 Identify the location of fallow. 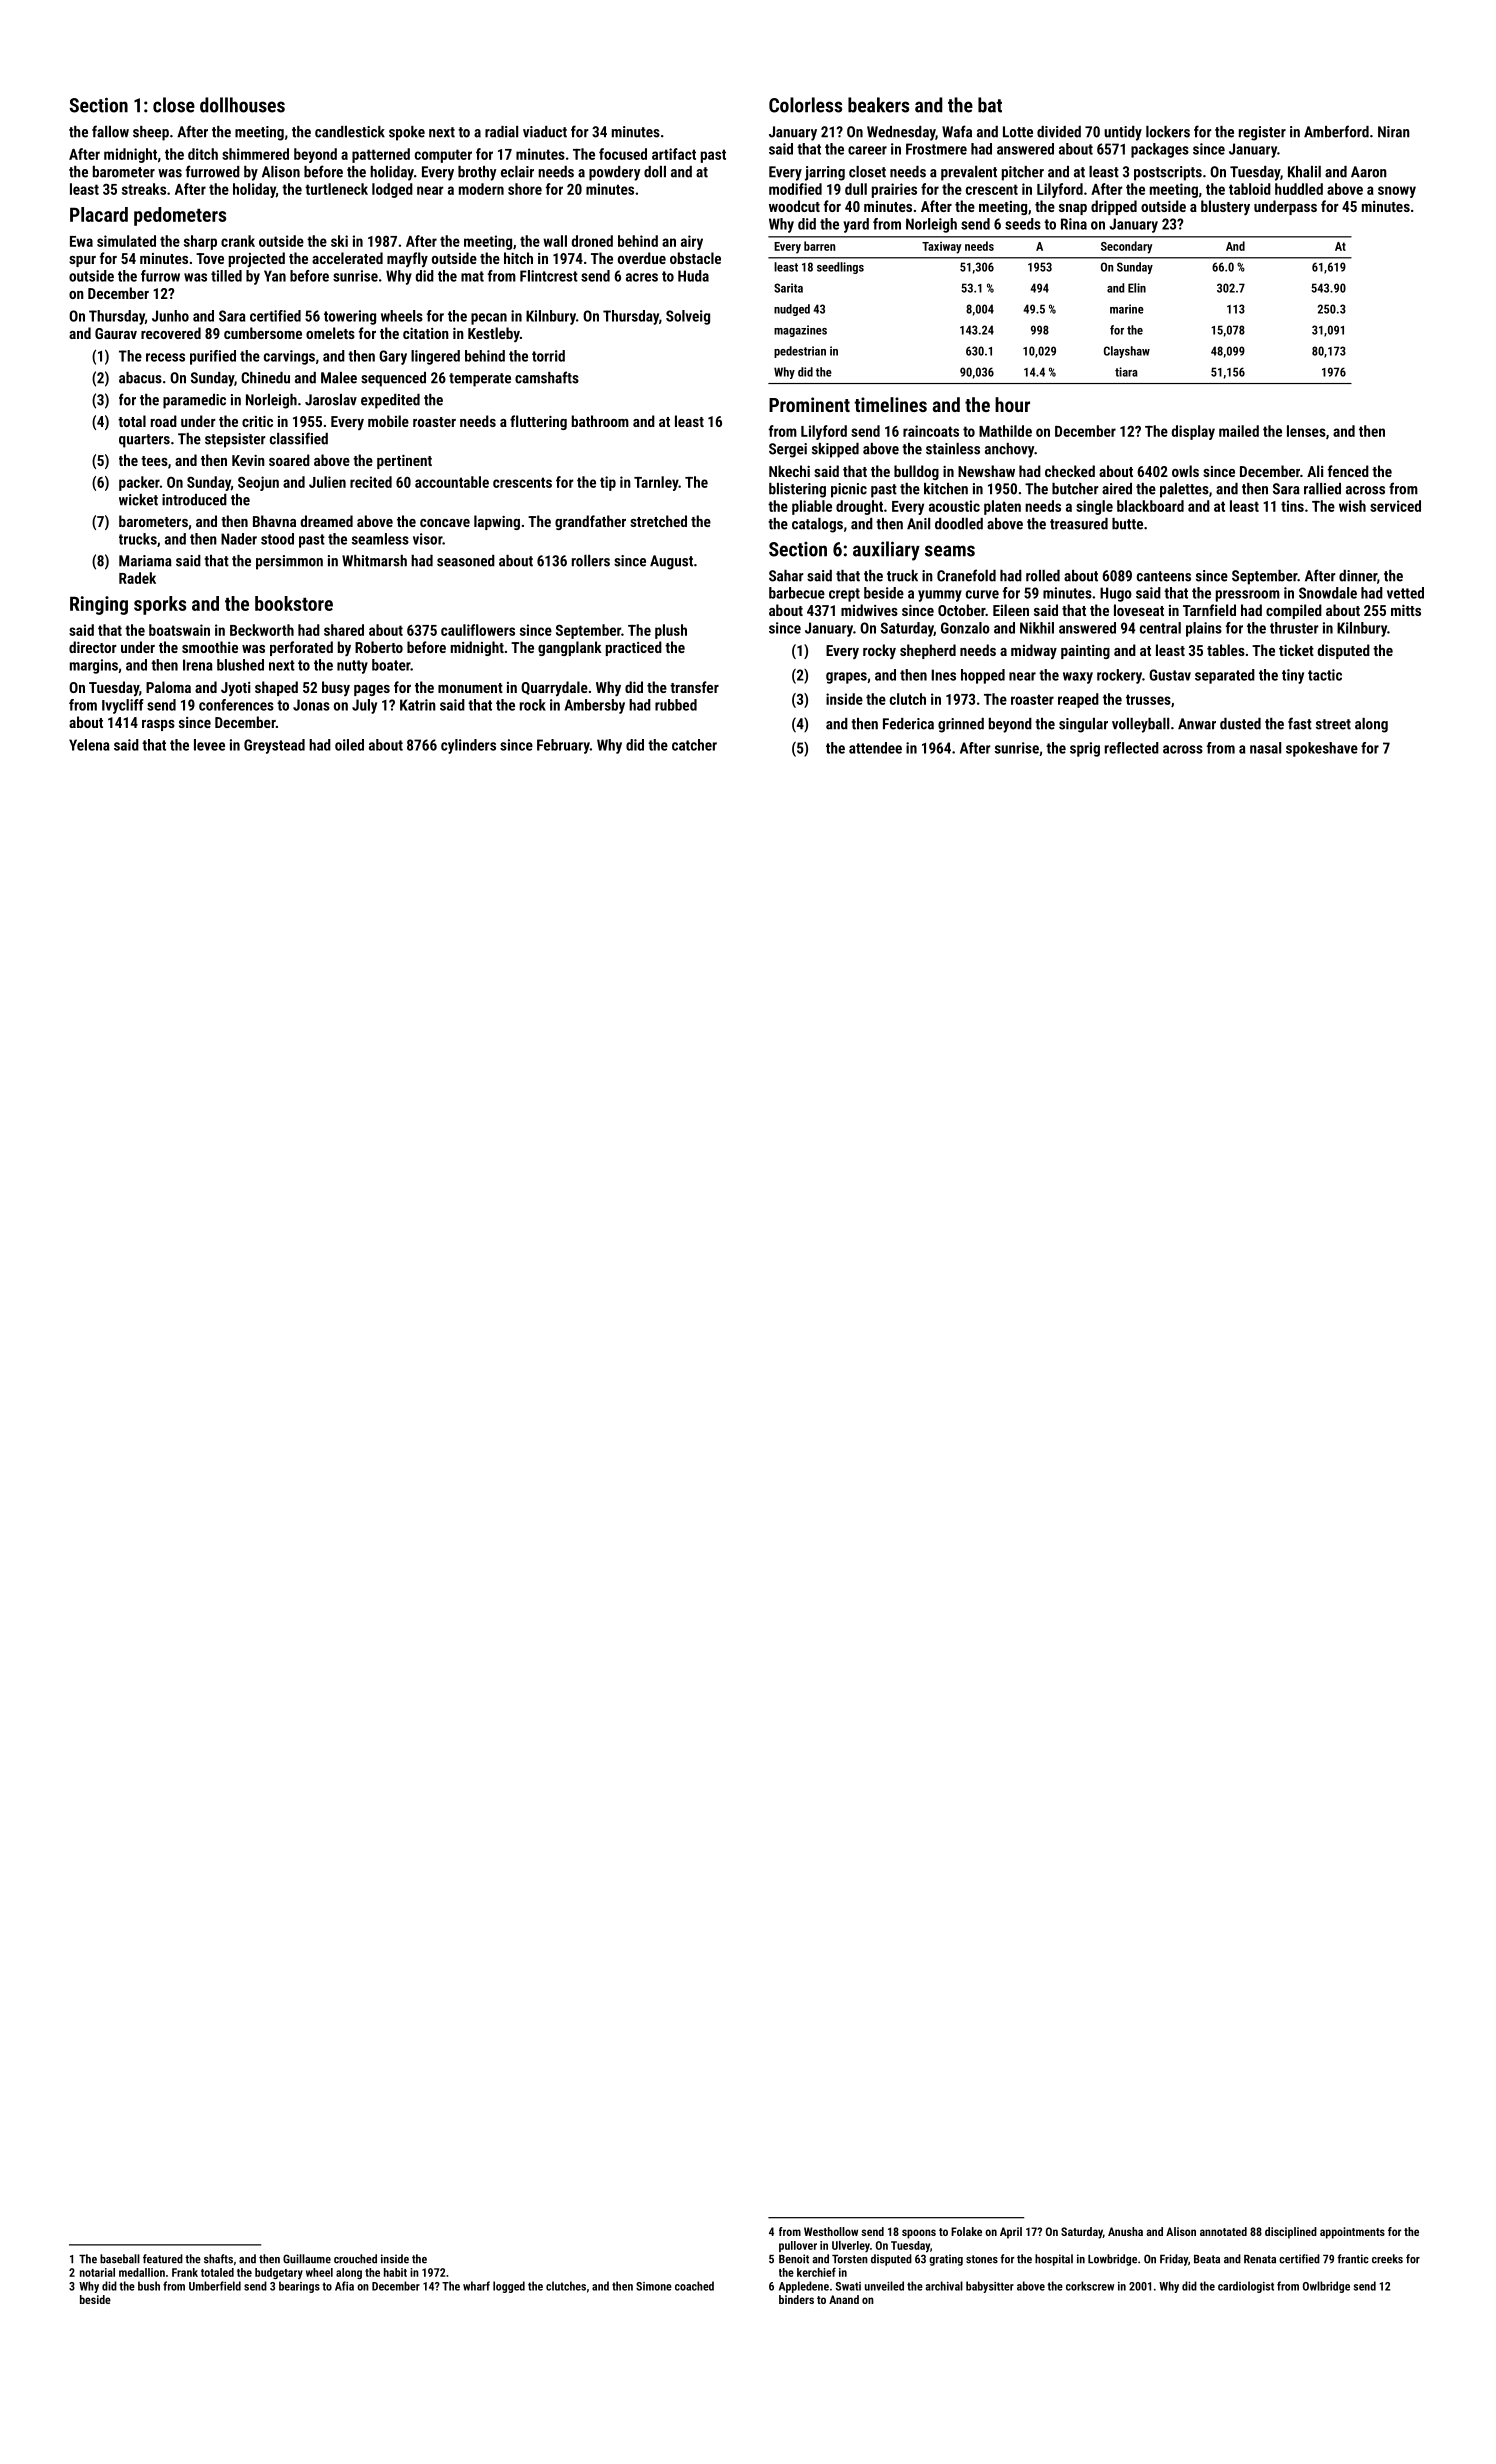
(110, 131).
